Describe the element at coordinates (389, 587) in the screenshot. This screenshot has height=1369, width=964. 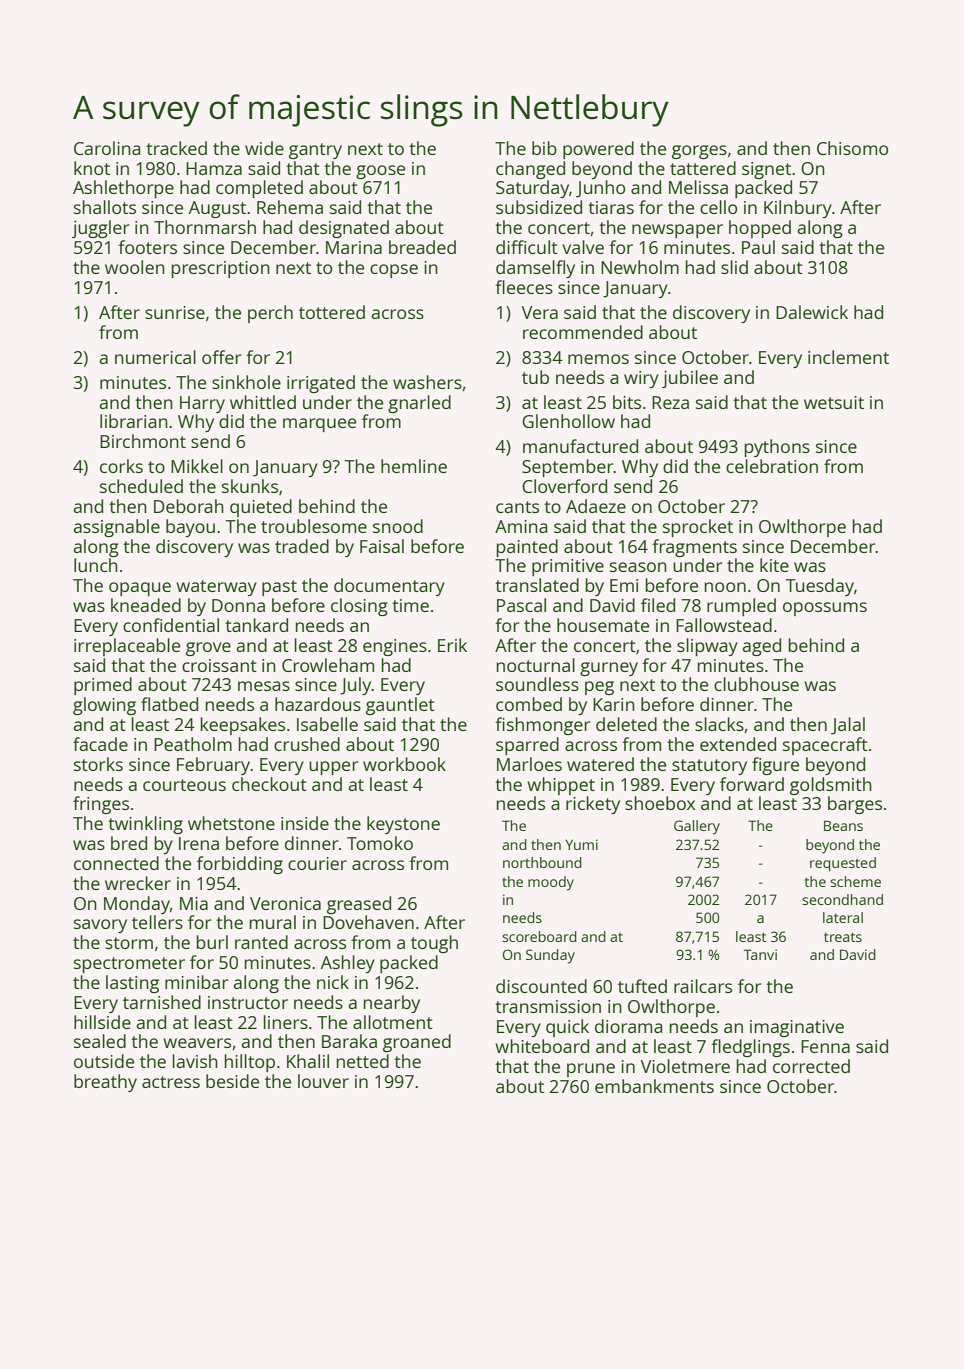
I see `documentary` at that location.
